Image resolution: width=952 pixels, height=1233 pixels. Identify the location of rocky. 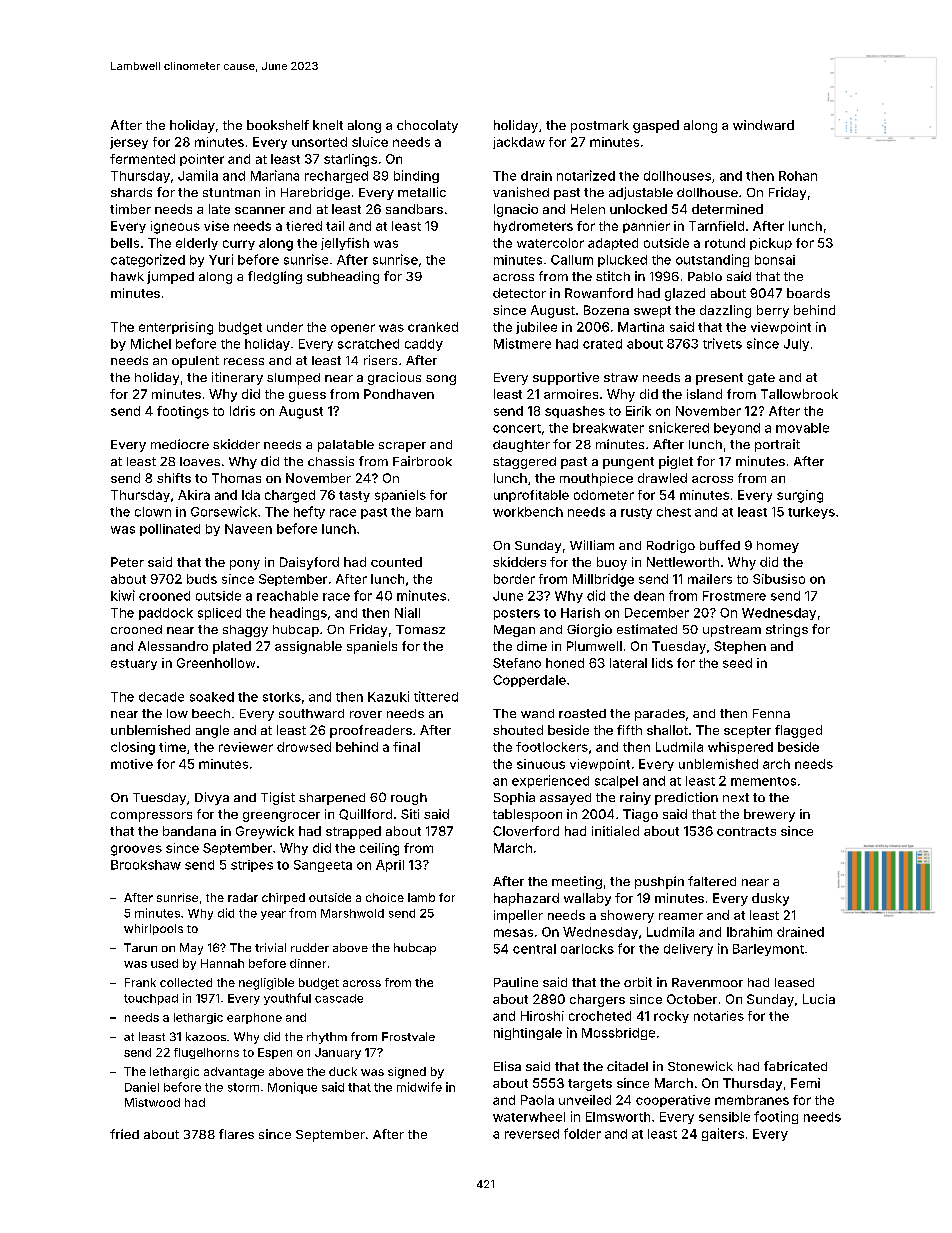
(671, 1017).
